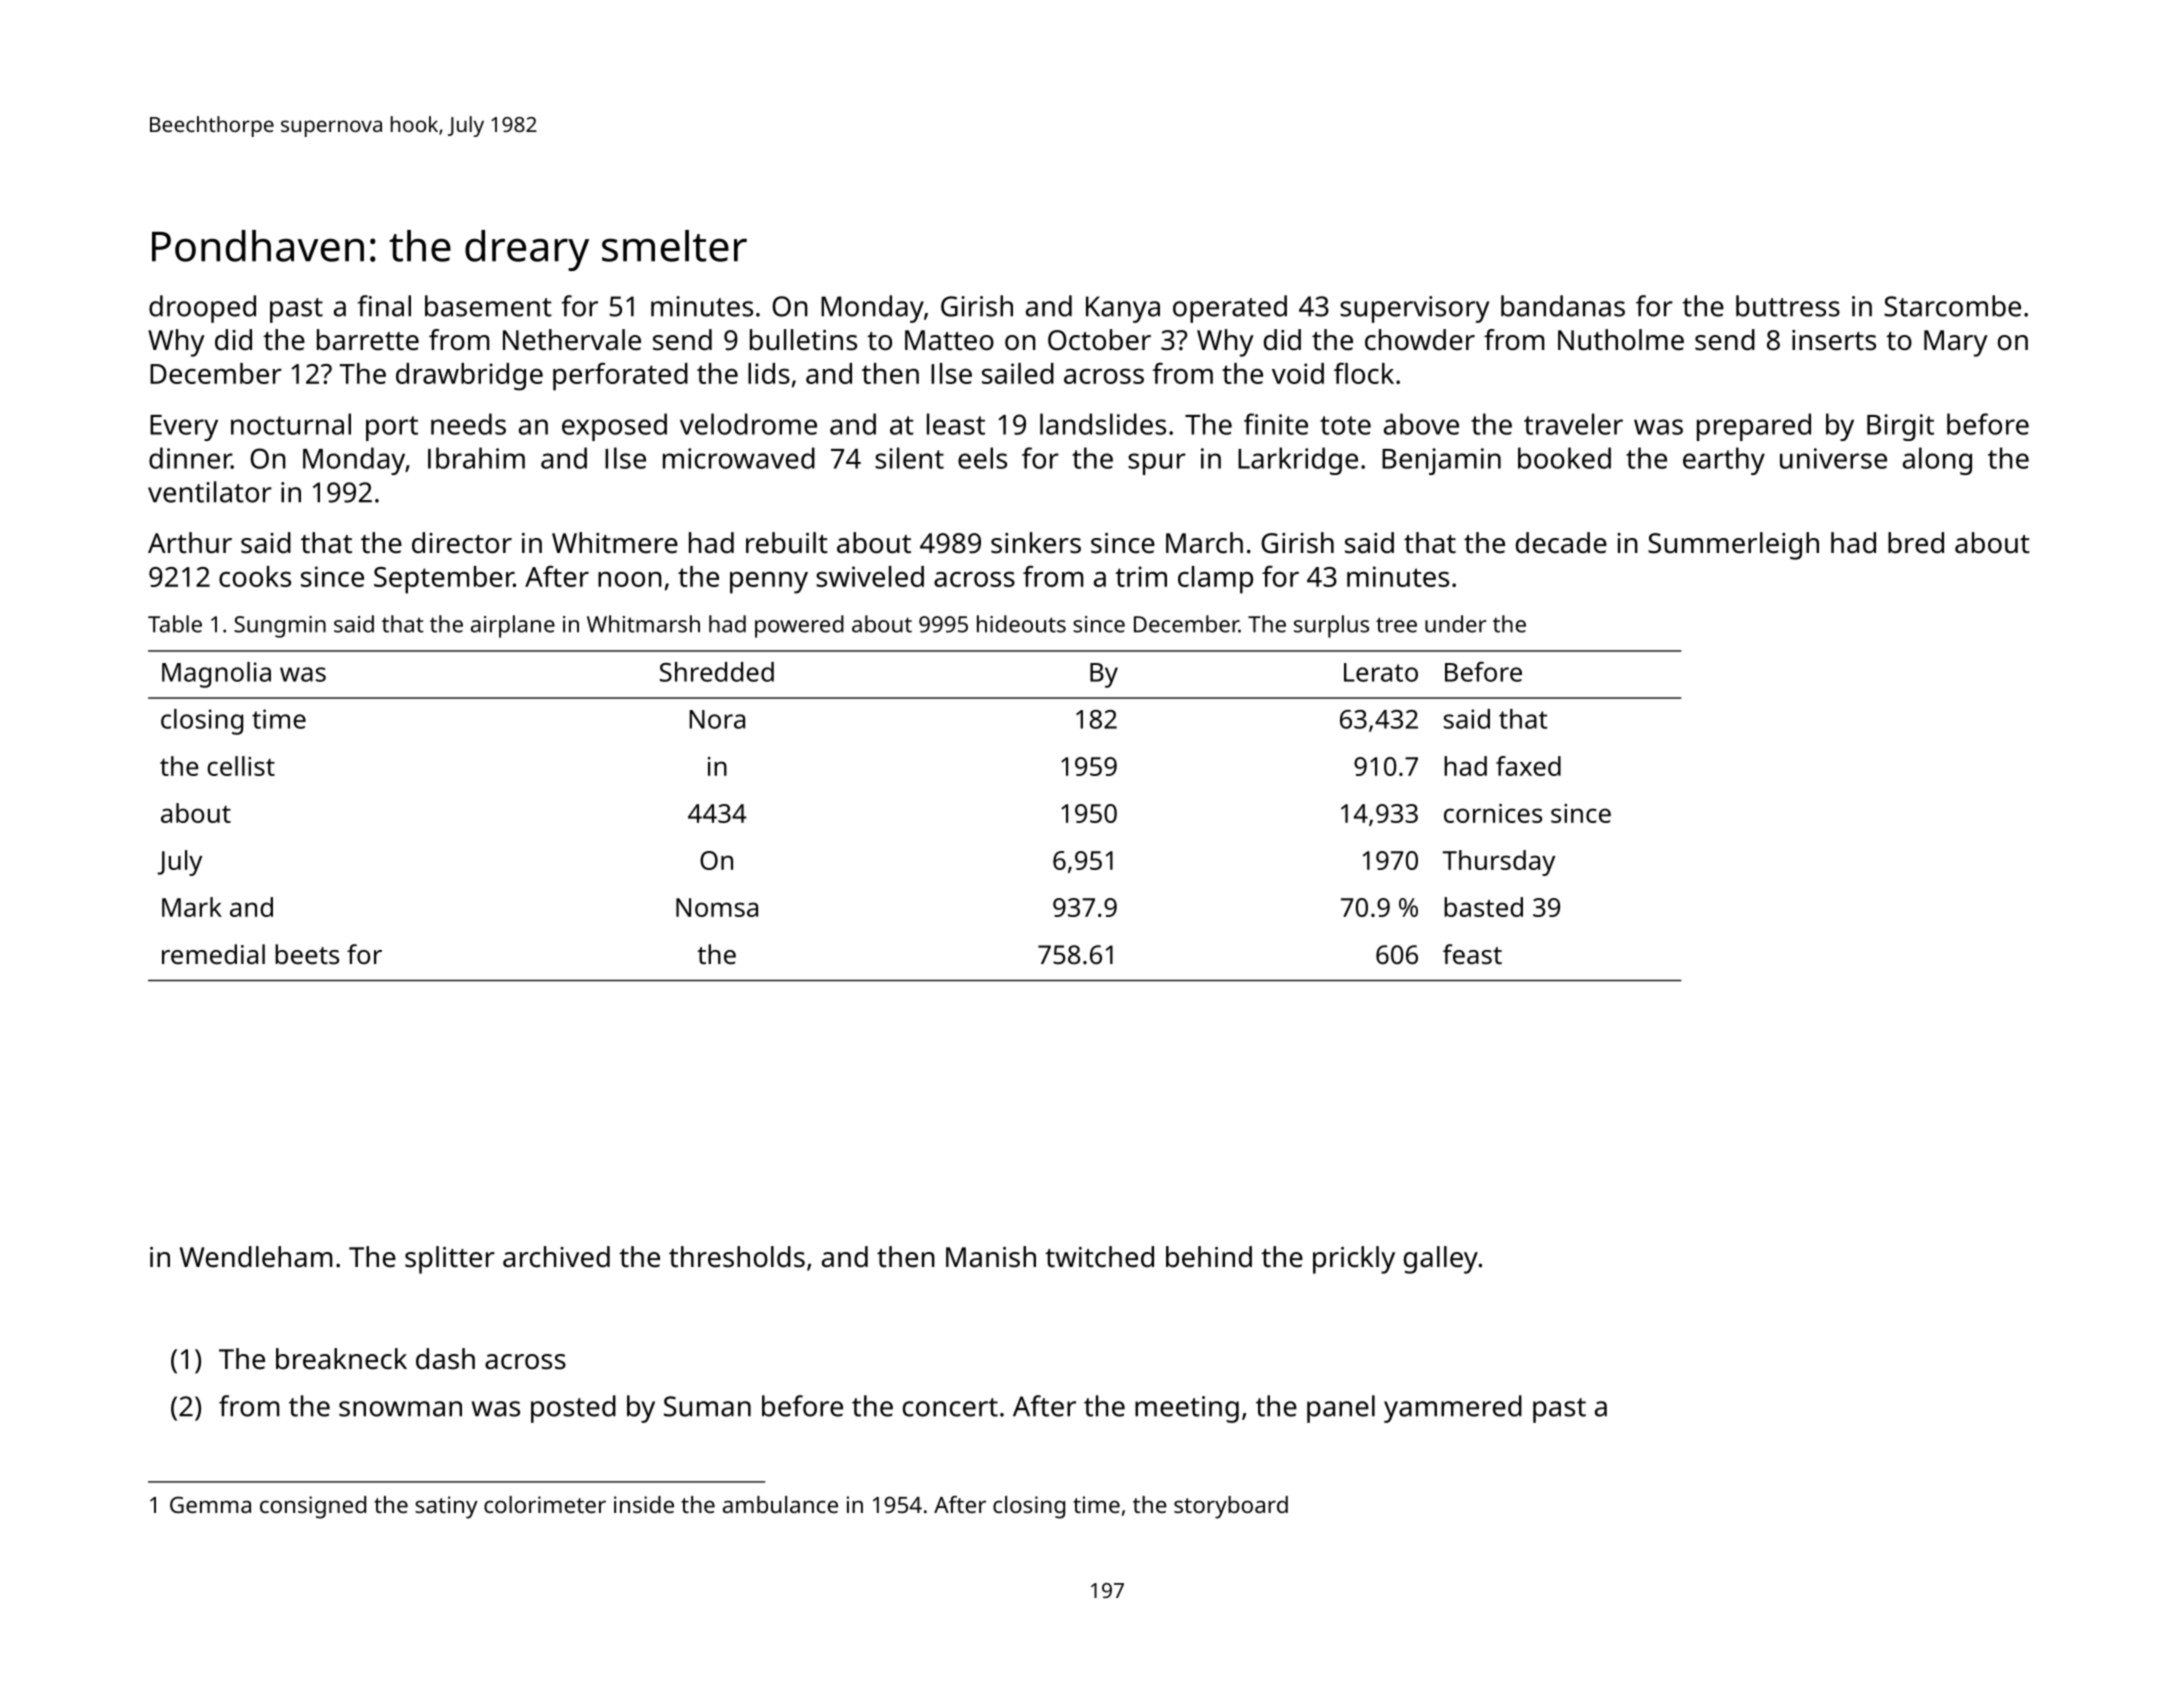 This screenshot has width=2178, height=1683. Describe the element at coordinates (1298, 461) in the screenshot. I see `Larkridge` at that location.
